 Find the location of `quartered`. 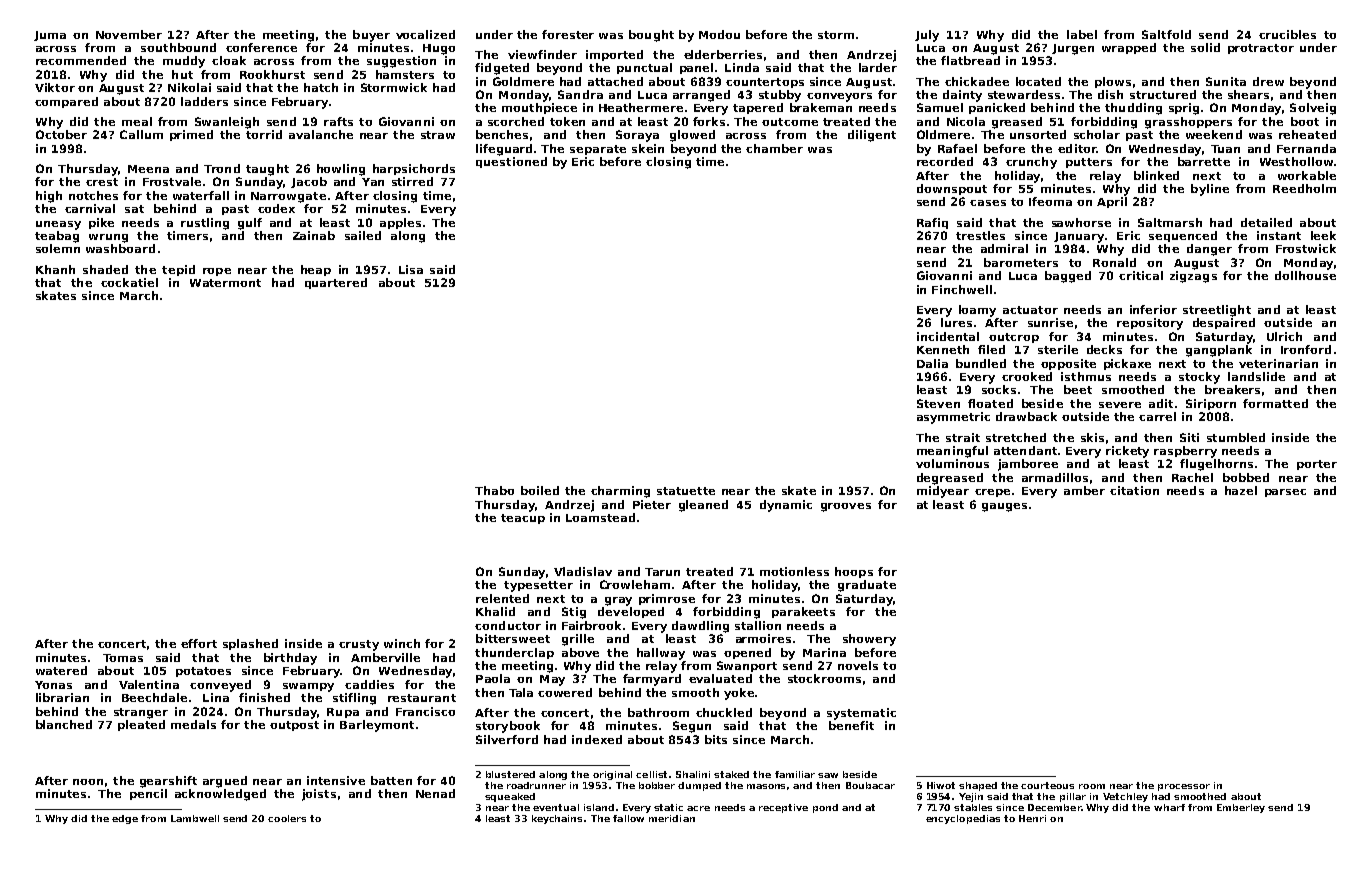

quartered is located at coordinates (336, 283).
